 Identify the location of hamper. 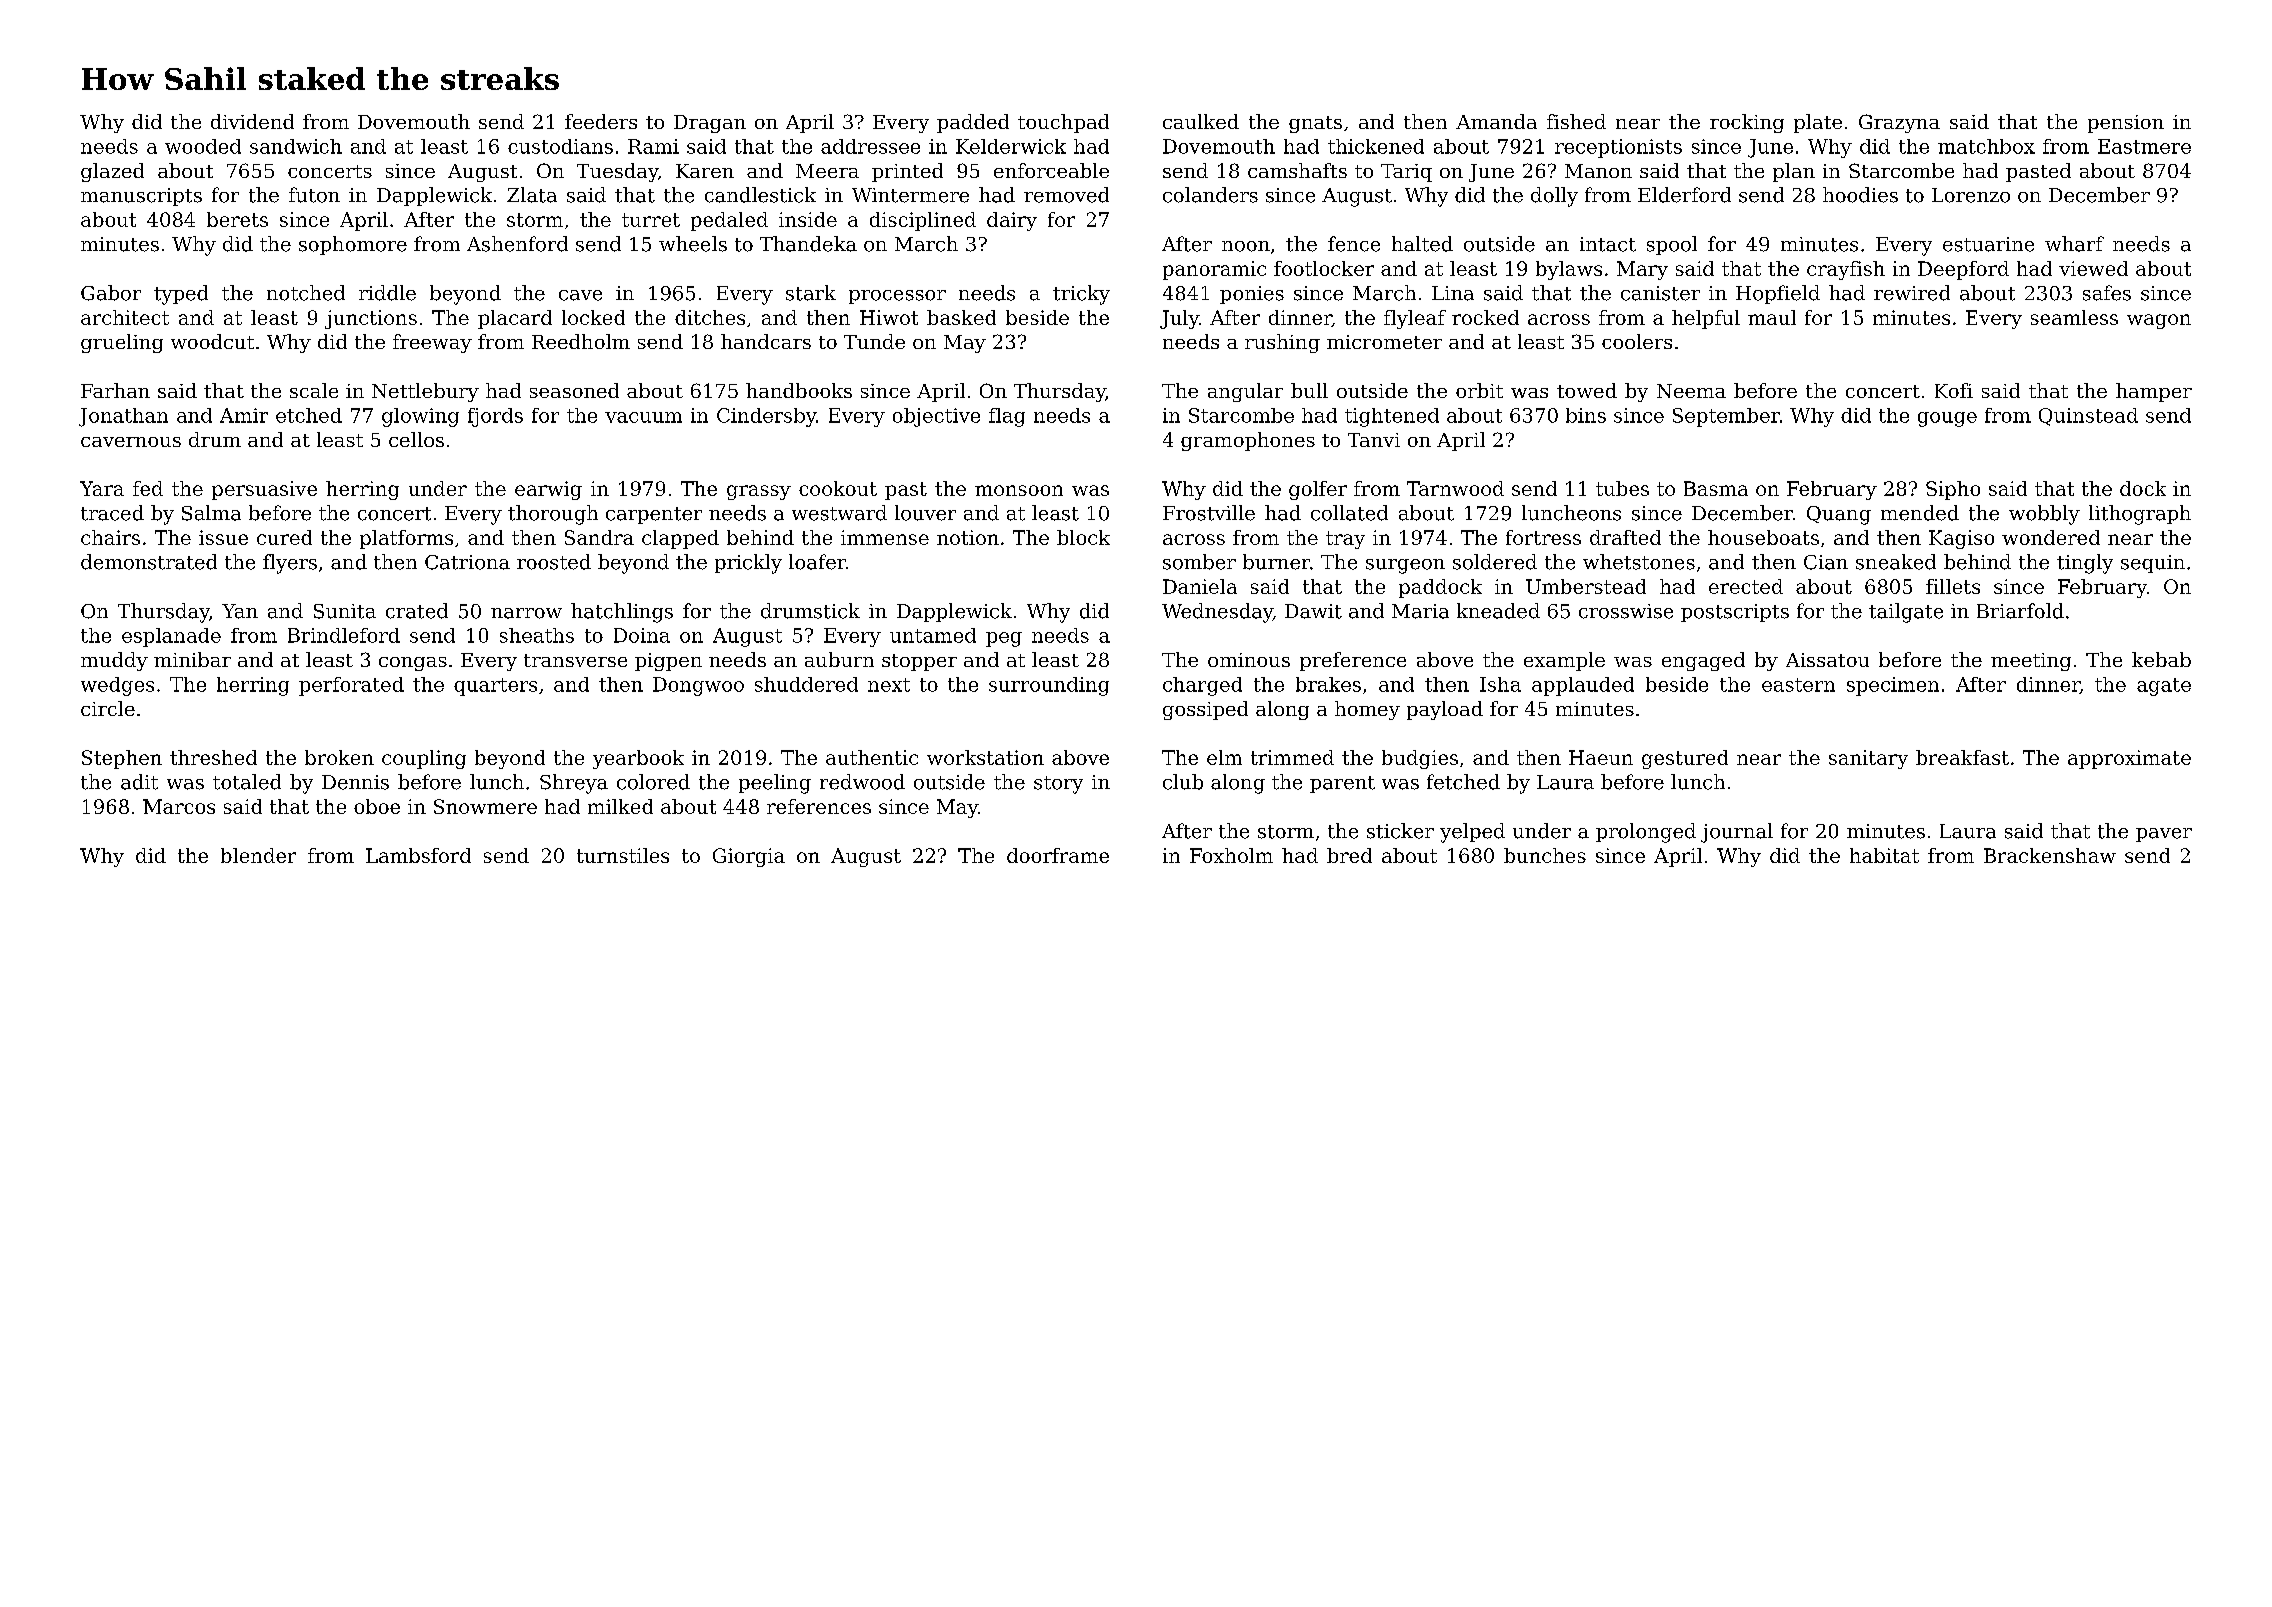
(2154, 392).
